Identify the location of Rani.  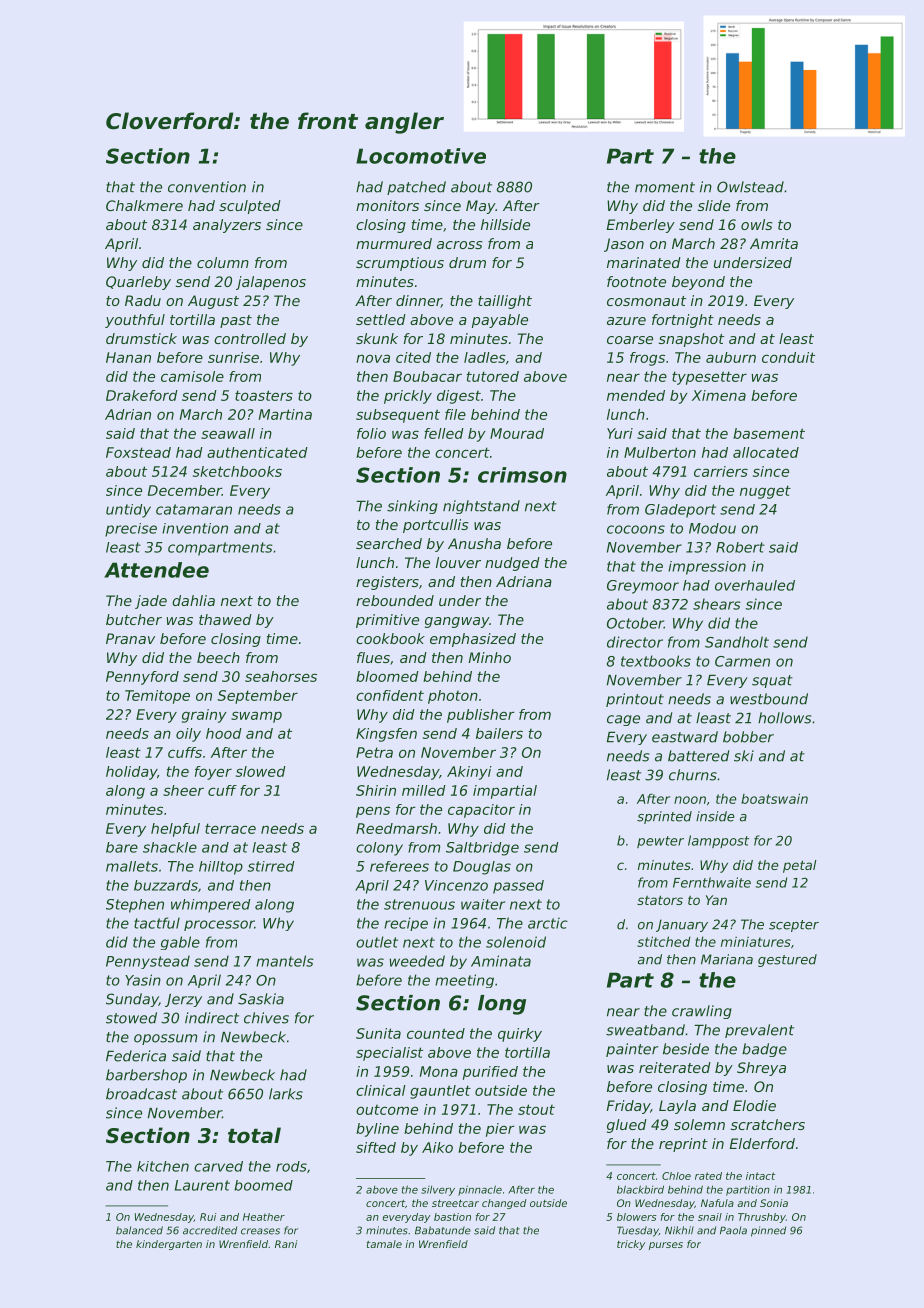
(286, 1244).
